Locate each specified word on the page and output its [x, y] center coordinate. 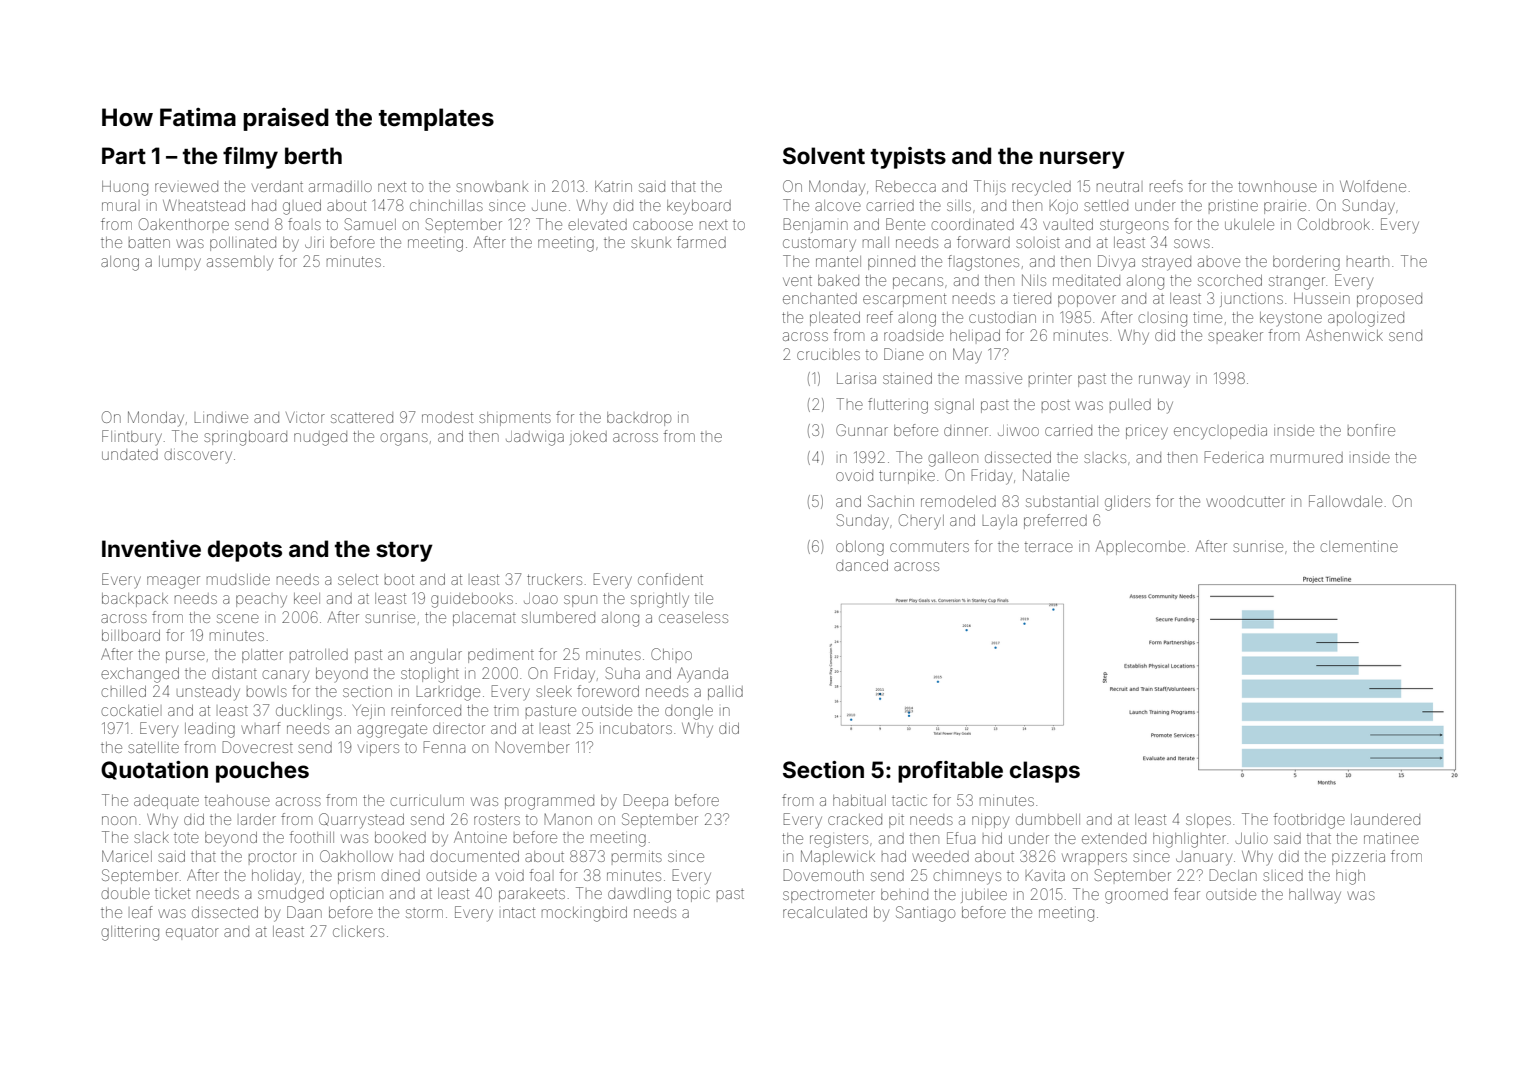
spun [580, 601]
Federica [1234, 457]
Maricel [127, 856]
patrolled [319, 654]
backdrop [639, 419]
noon [119, 820]
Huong [125, 188]
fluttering [898, 406]
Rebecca [906, 186]
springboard [245, 438]
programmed [549, 802]
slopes [1208, 821]
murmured [1307, 457]
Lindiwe [221, 417]
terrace [1049, 547]
